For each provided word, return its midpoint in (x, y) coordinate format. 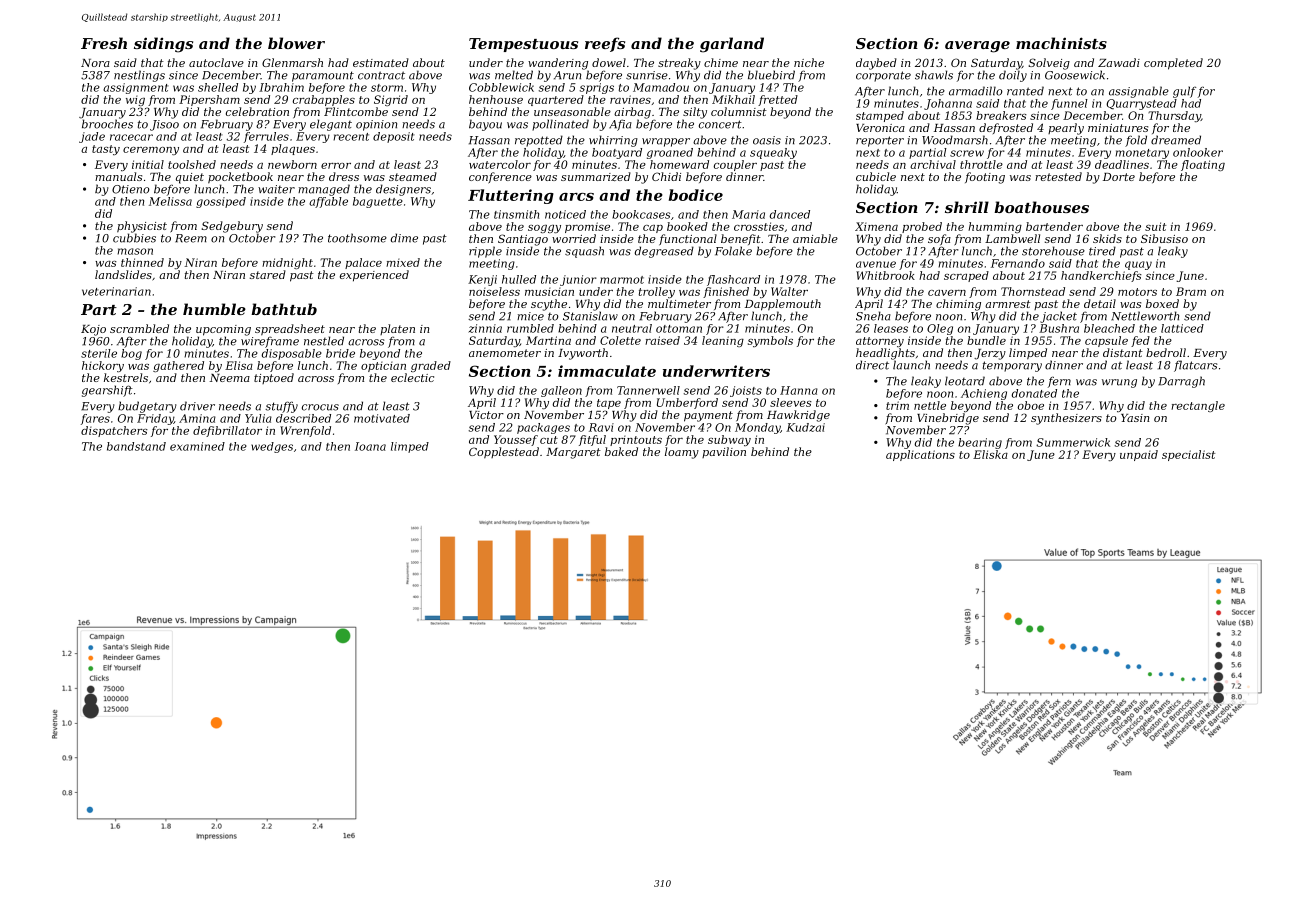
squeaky (773, 153)
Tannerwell (648, 390)
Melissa (170, 201)
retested (1058, 176)
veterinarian (116, 291)
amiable (815, 238)
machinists (1061, 43)
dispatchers (114, 431)
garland (732, 45)
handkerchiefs (1101, 276)
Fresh (104, 43)
